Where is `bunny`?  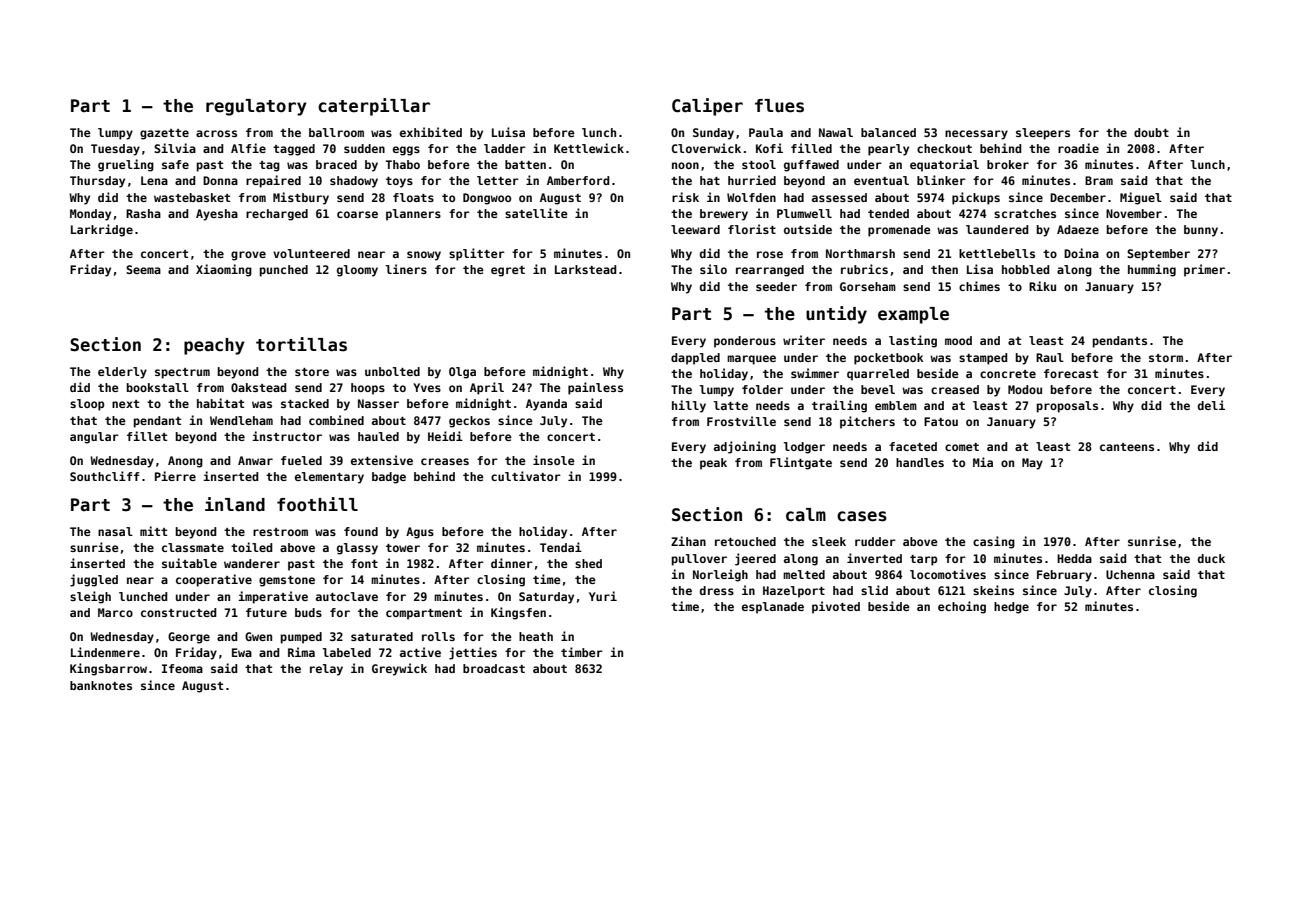 bunny is located at coordinates (1201, 231).
